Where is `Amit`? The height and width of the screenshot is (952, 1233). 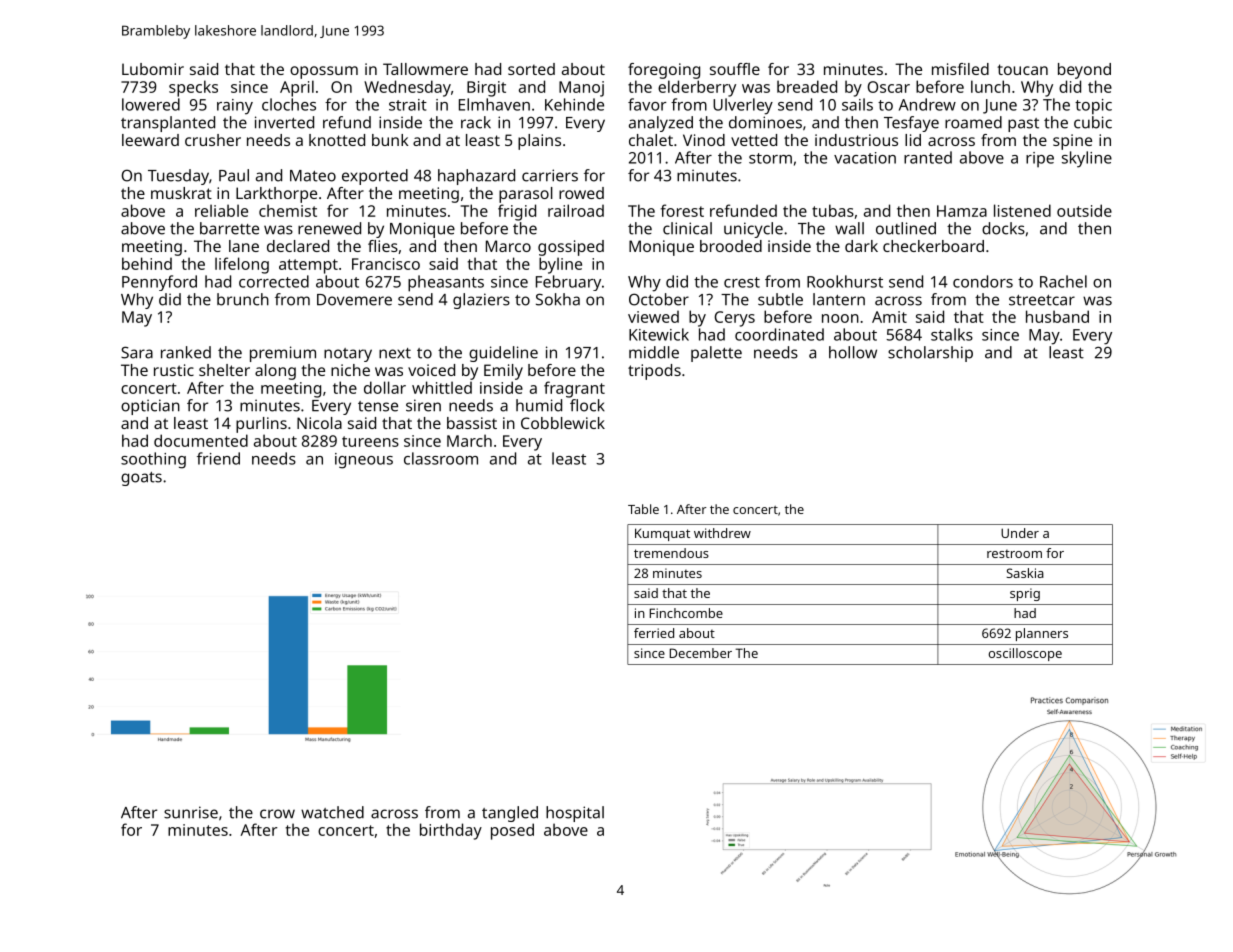 Amit is located at coordinates (889, 317).
